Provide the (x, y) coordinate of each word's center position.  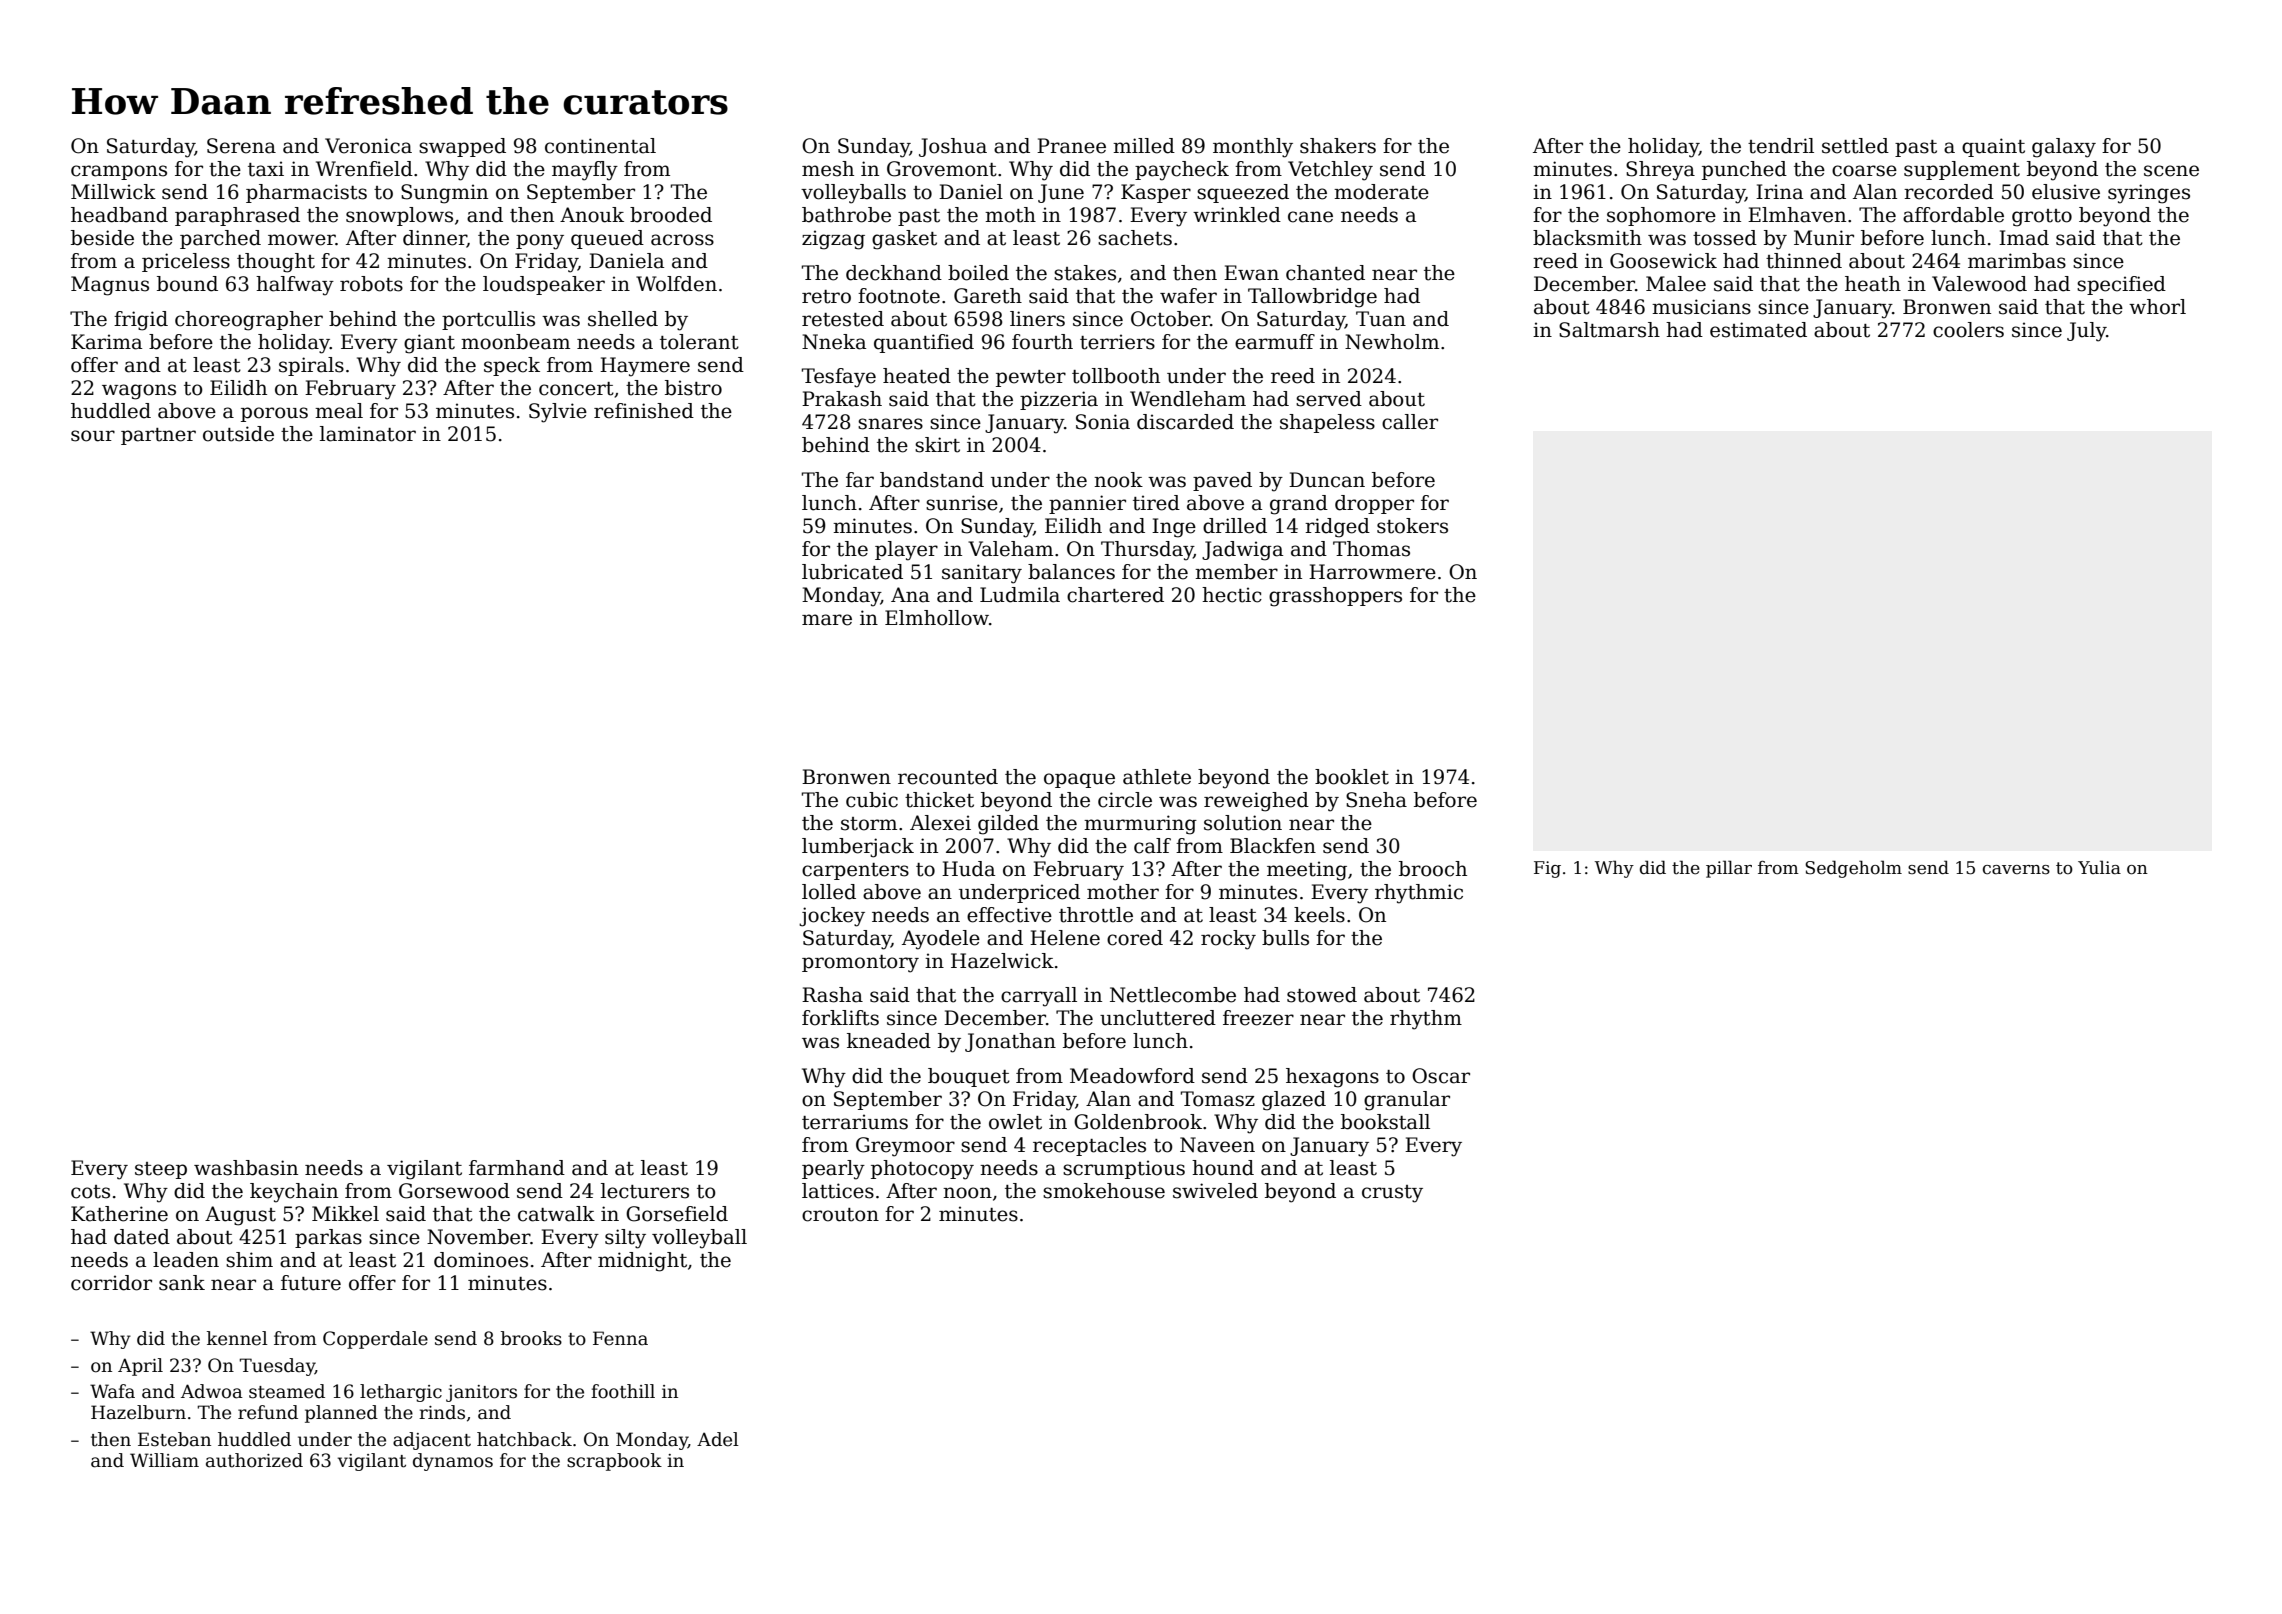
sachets (1135, 238)
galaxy (2064, 148)
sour (93, 436)
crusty (1392, 1194)
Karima (106, 342)
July (2086, 332)
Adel (718, 1439)
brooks (531, 1338)
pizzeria (1059, 400)
